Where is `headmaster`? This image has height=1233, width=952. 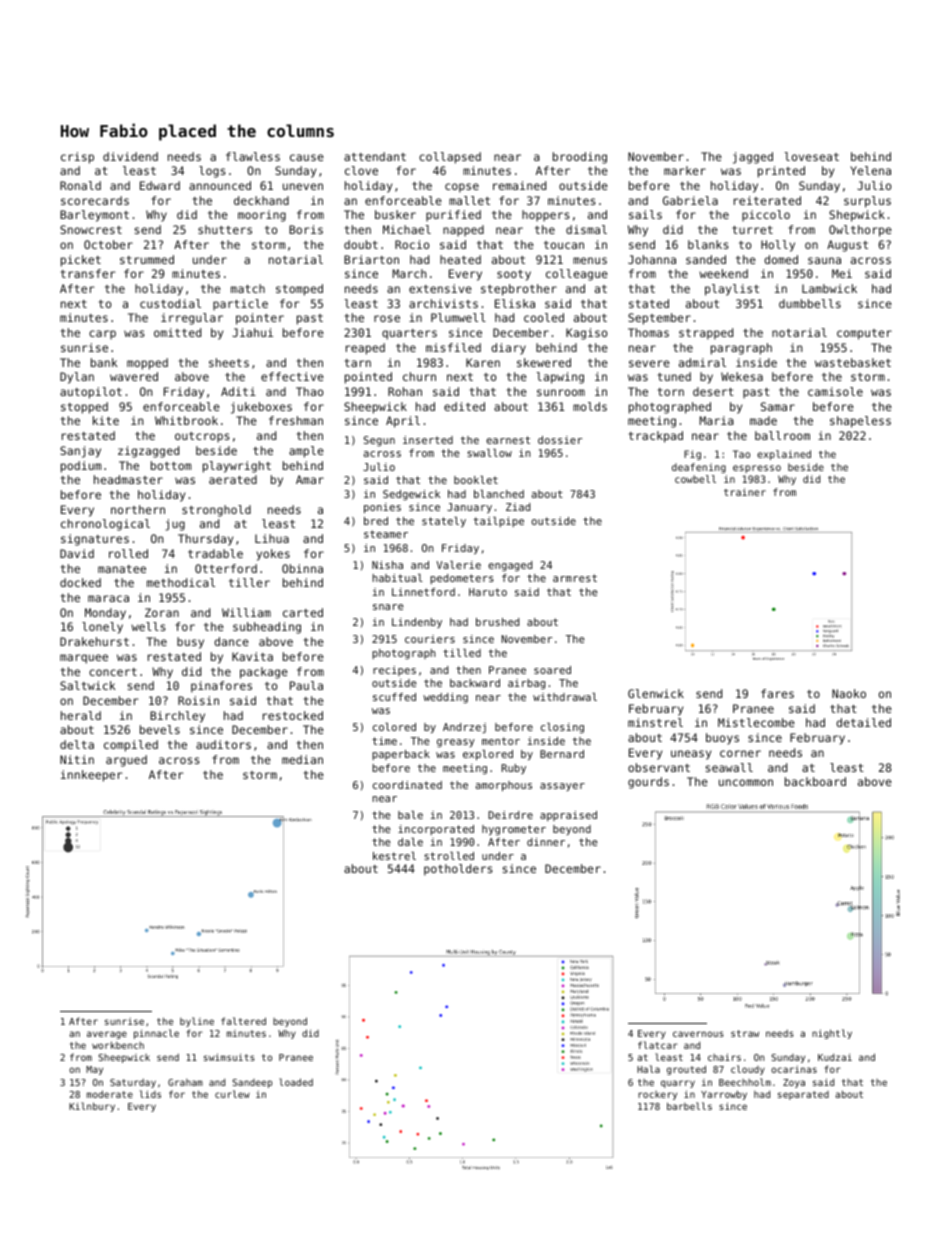 headmaster is located at coordinates (128, 479).
